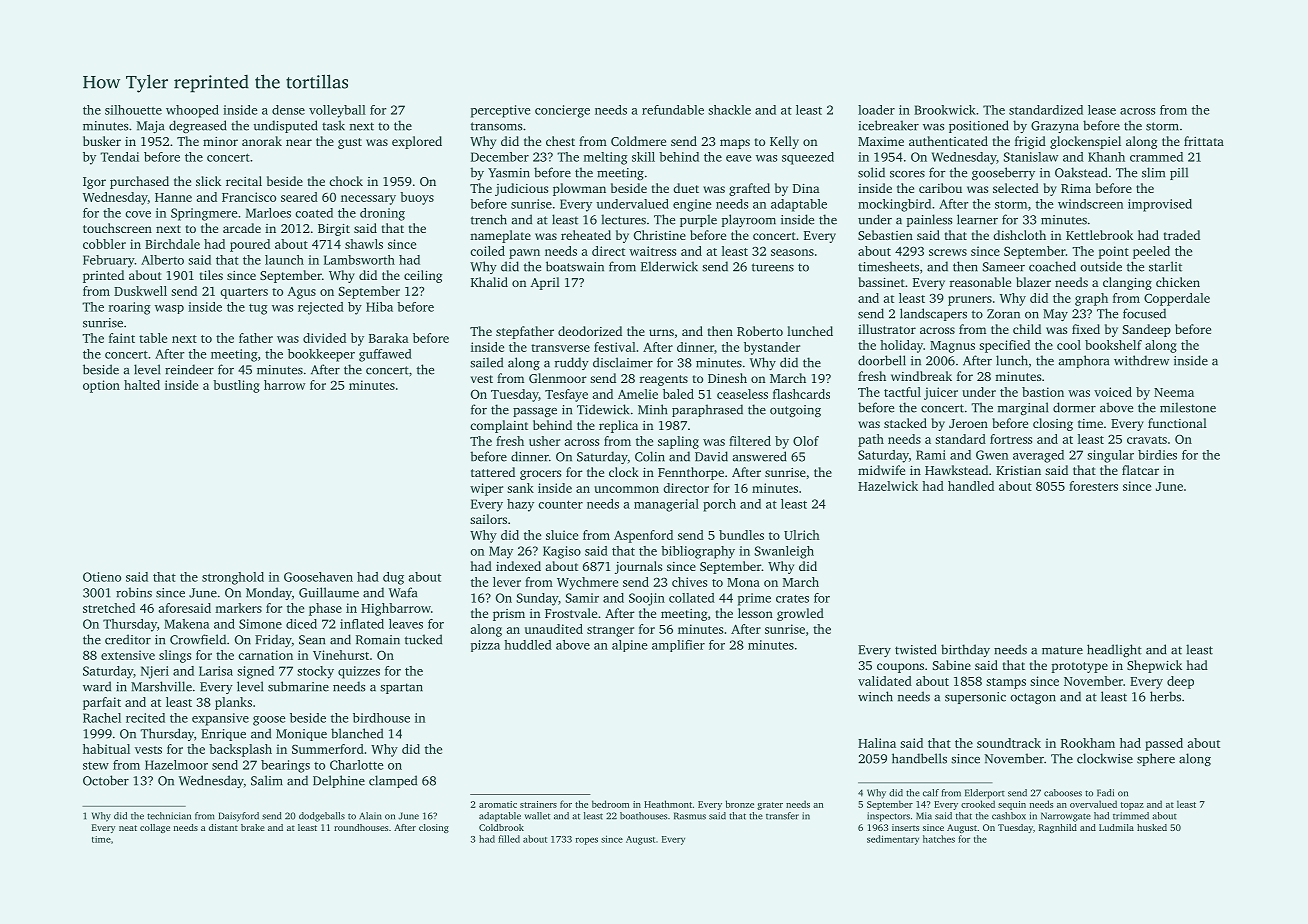 Image resolution: width=1308 pixels, height=924 pixels. What do you see at coordinates (1179, 173) in the image?
I see `pill` at bounding box center [1179, 173].
